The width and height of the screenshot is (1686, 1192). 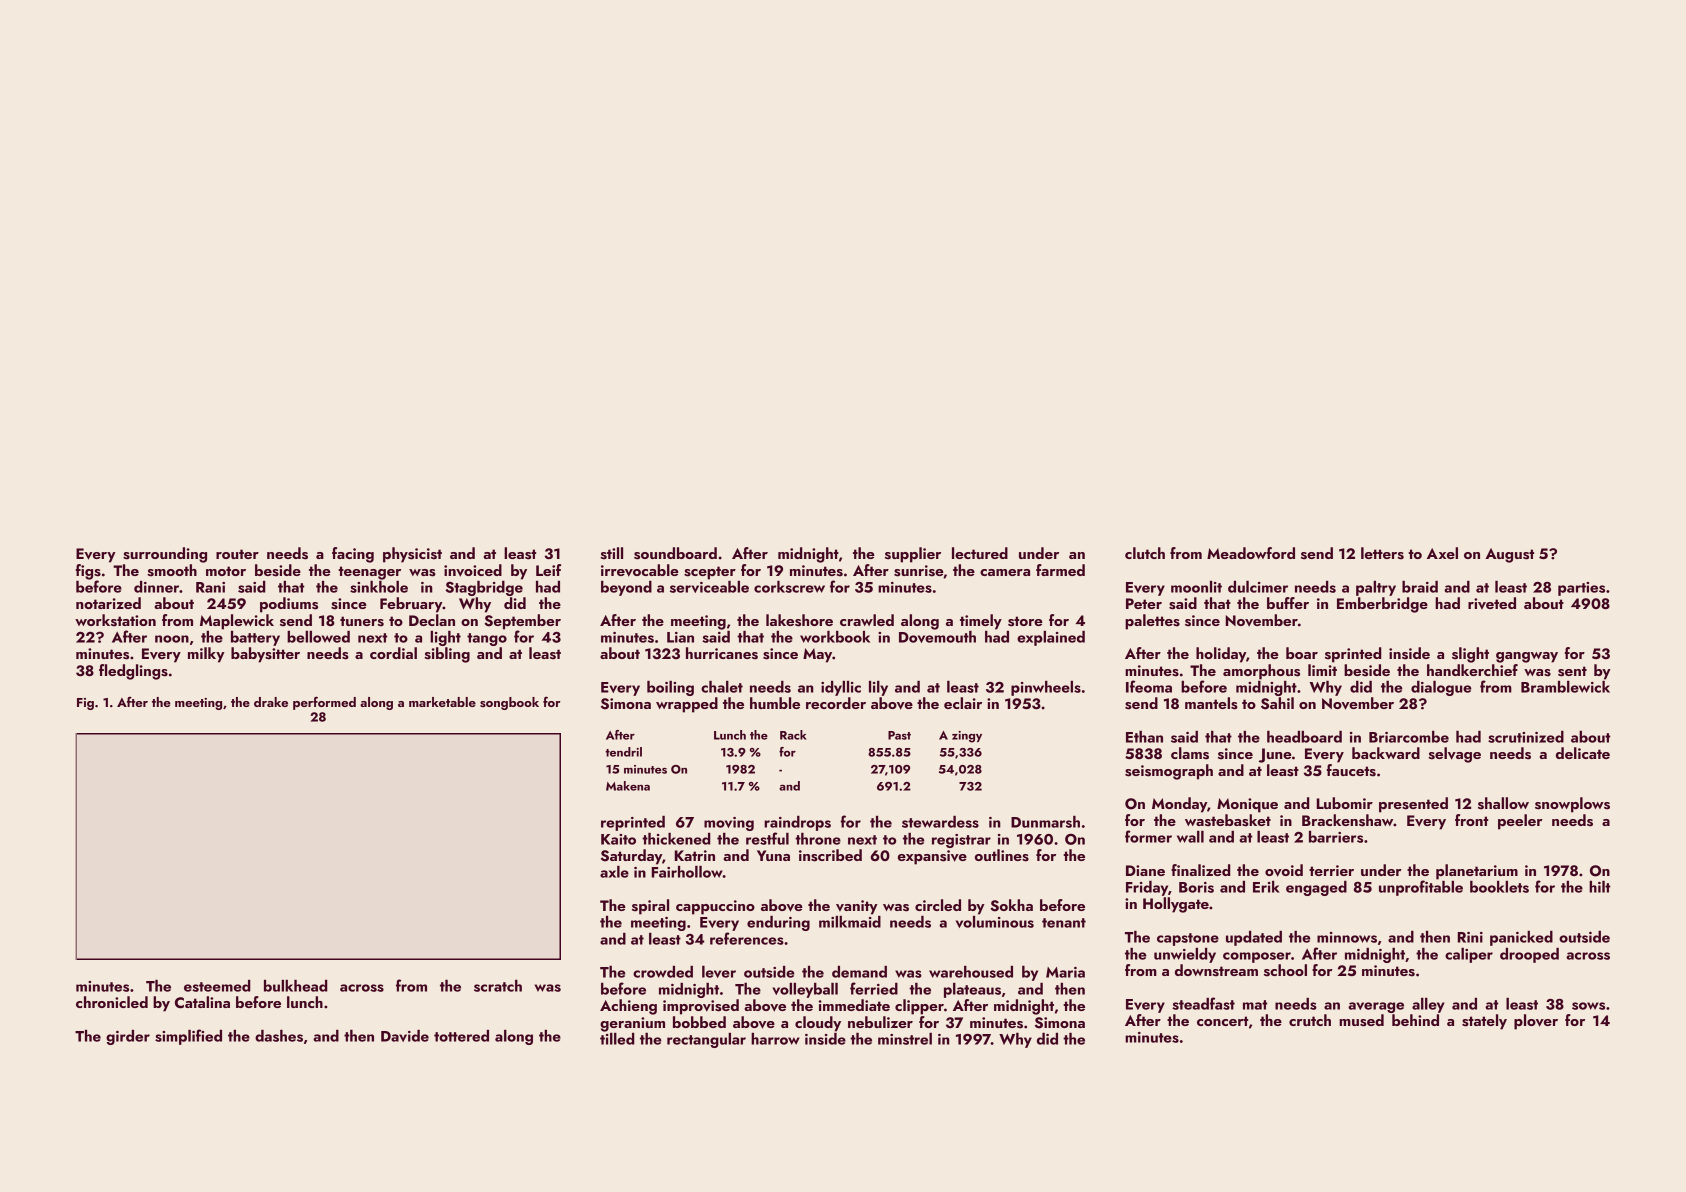 I want to click on concert, so click(x=1222, y=1021).
